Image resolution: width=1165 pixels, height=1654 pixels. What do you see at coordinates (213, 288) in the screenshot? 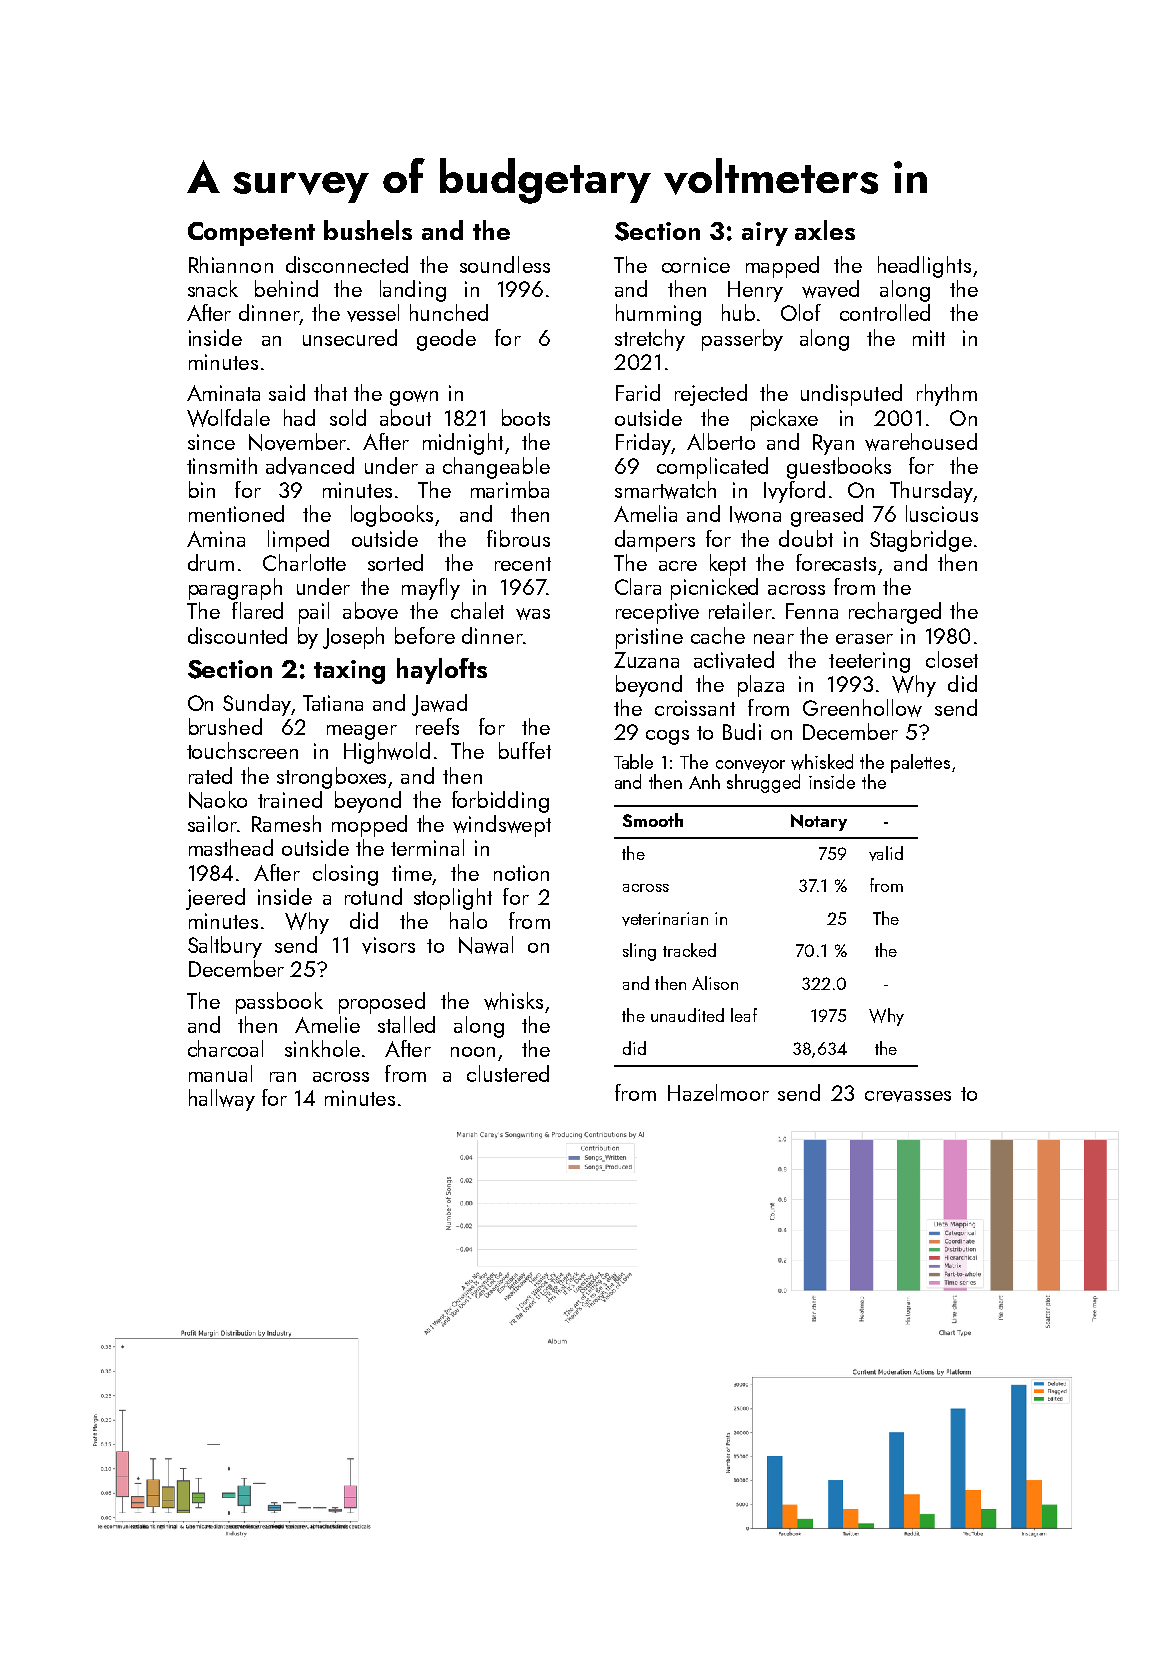
I see `snack` at bounding box center [213, 288].
